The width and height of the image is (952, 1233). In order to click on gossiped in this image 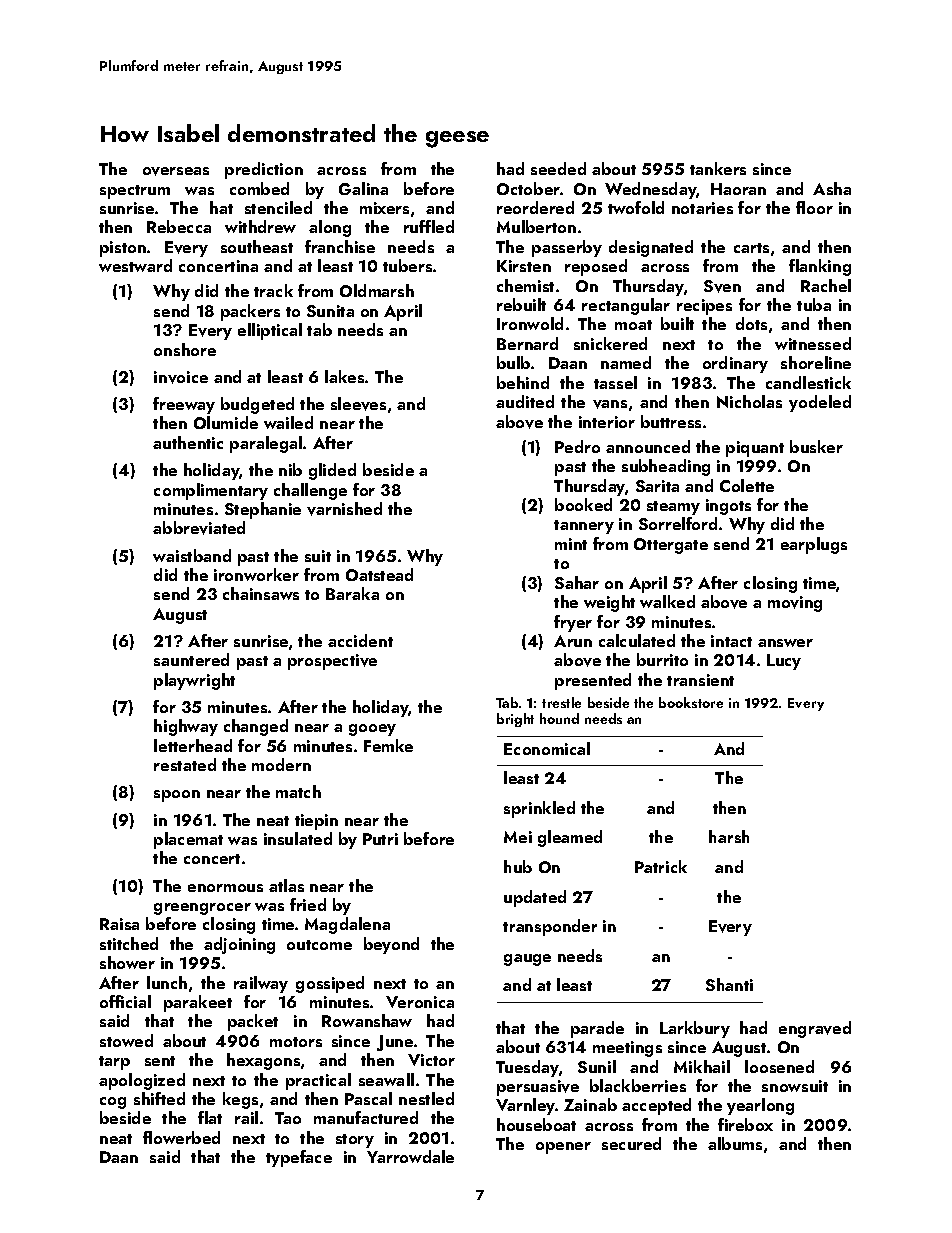, I will do `click(330, 984)`.
